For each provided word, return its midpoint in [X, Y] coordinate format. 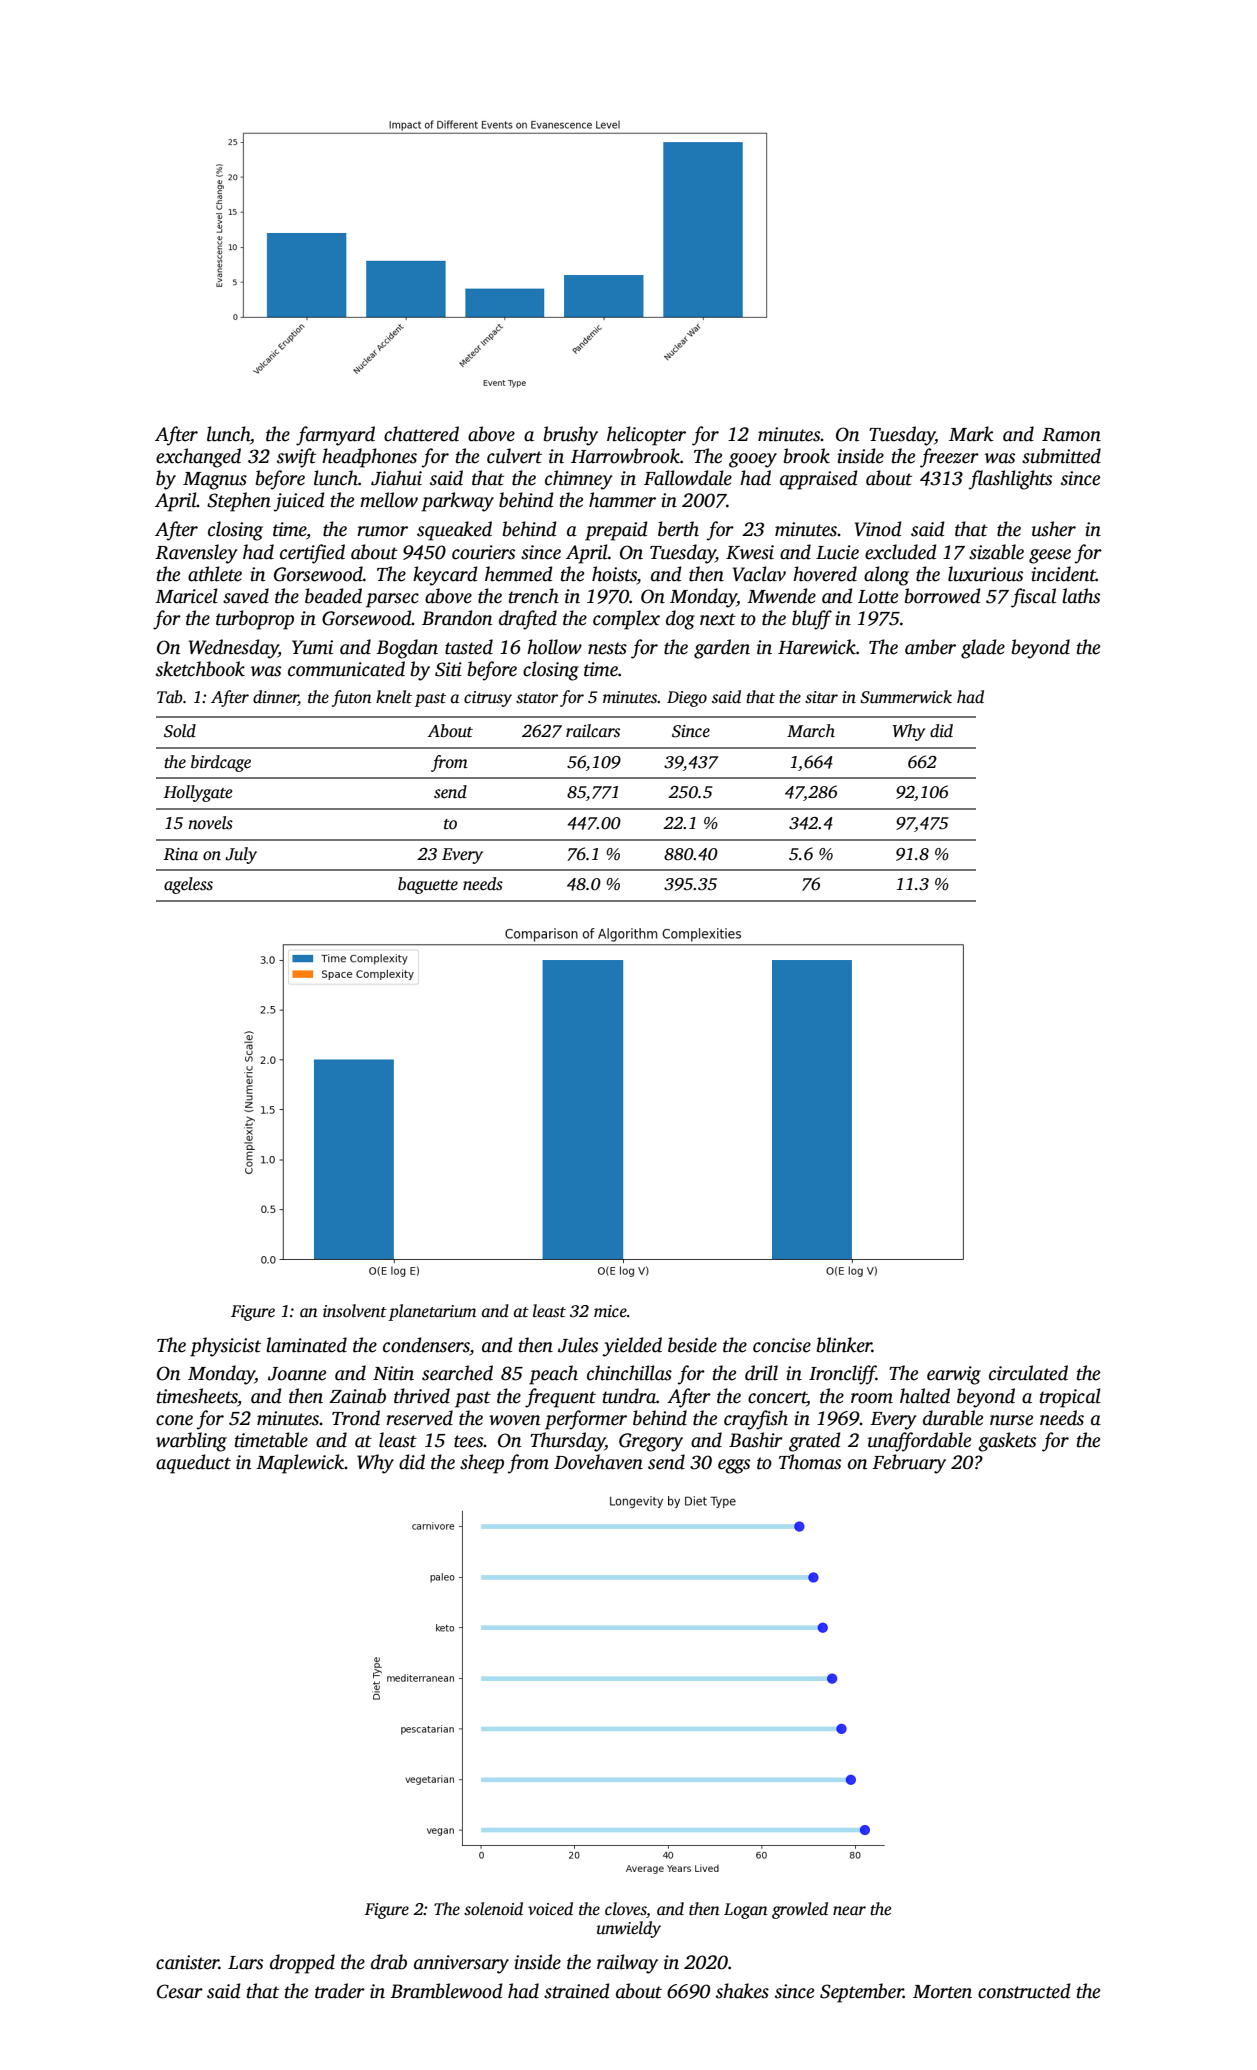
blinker [844, 1345]
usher [1054, 529]
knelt [394, 697]
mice [610, 1311]
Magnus [215, 481]
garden [722, 649]
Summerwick [906, 697]
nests [607, 648]
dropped [302, 1964]
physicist [225, 1347]
